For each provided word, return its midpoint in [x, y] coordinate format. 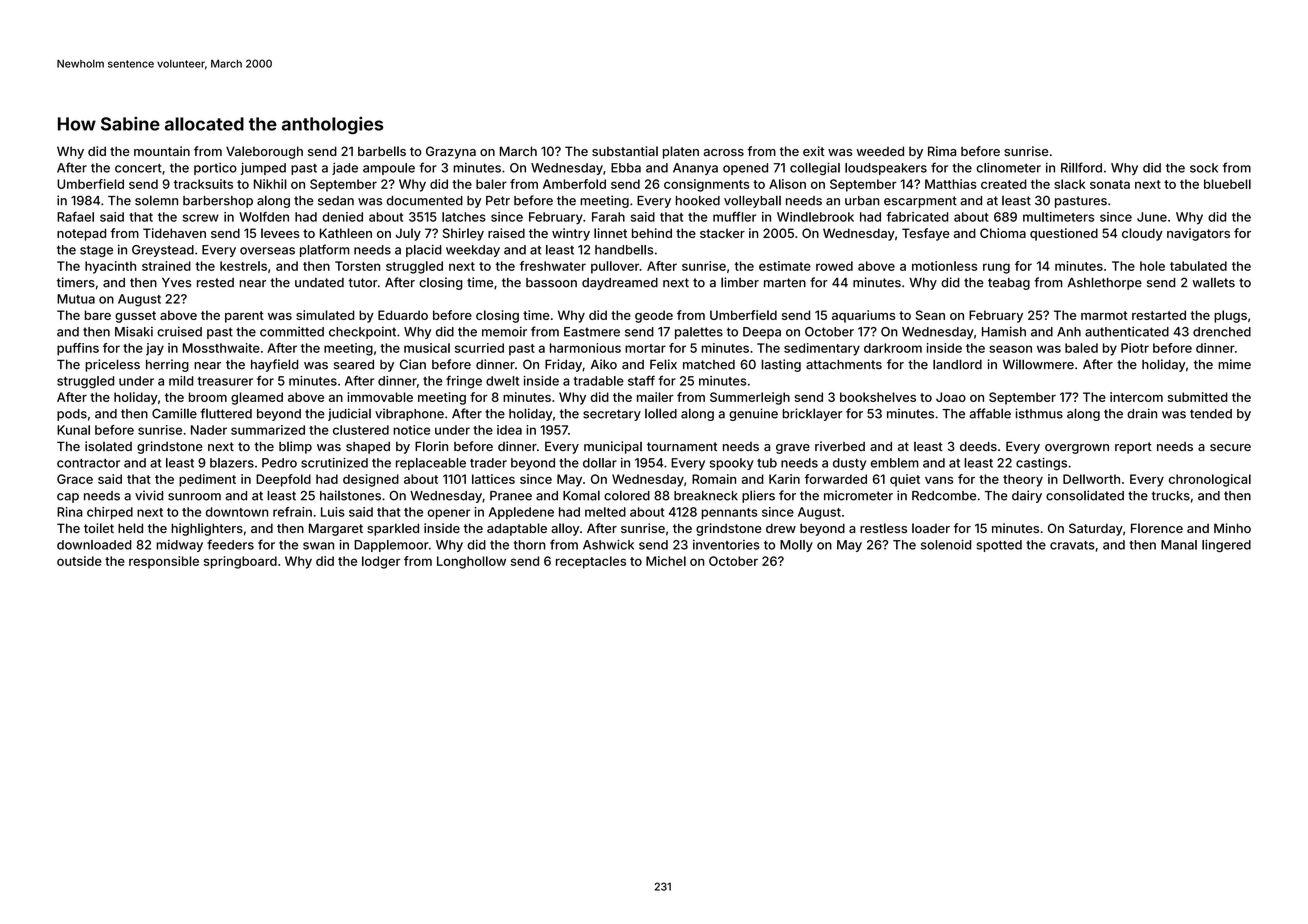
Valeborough [264, 152]
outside [79, 561]
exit [813, 151]
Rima [942, 151]
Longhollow [471, 562]
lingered [1226, 546]
